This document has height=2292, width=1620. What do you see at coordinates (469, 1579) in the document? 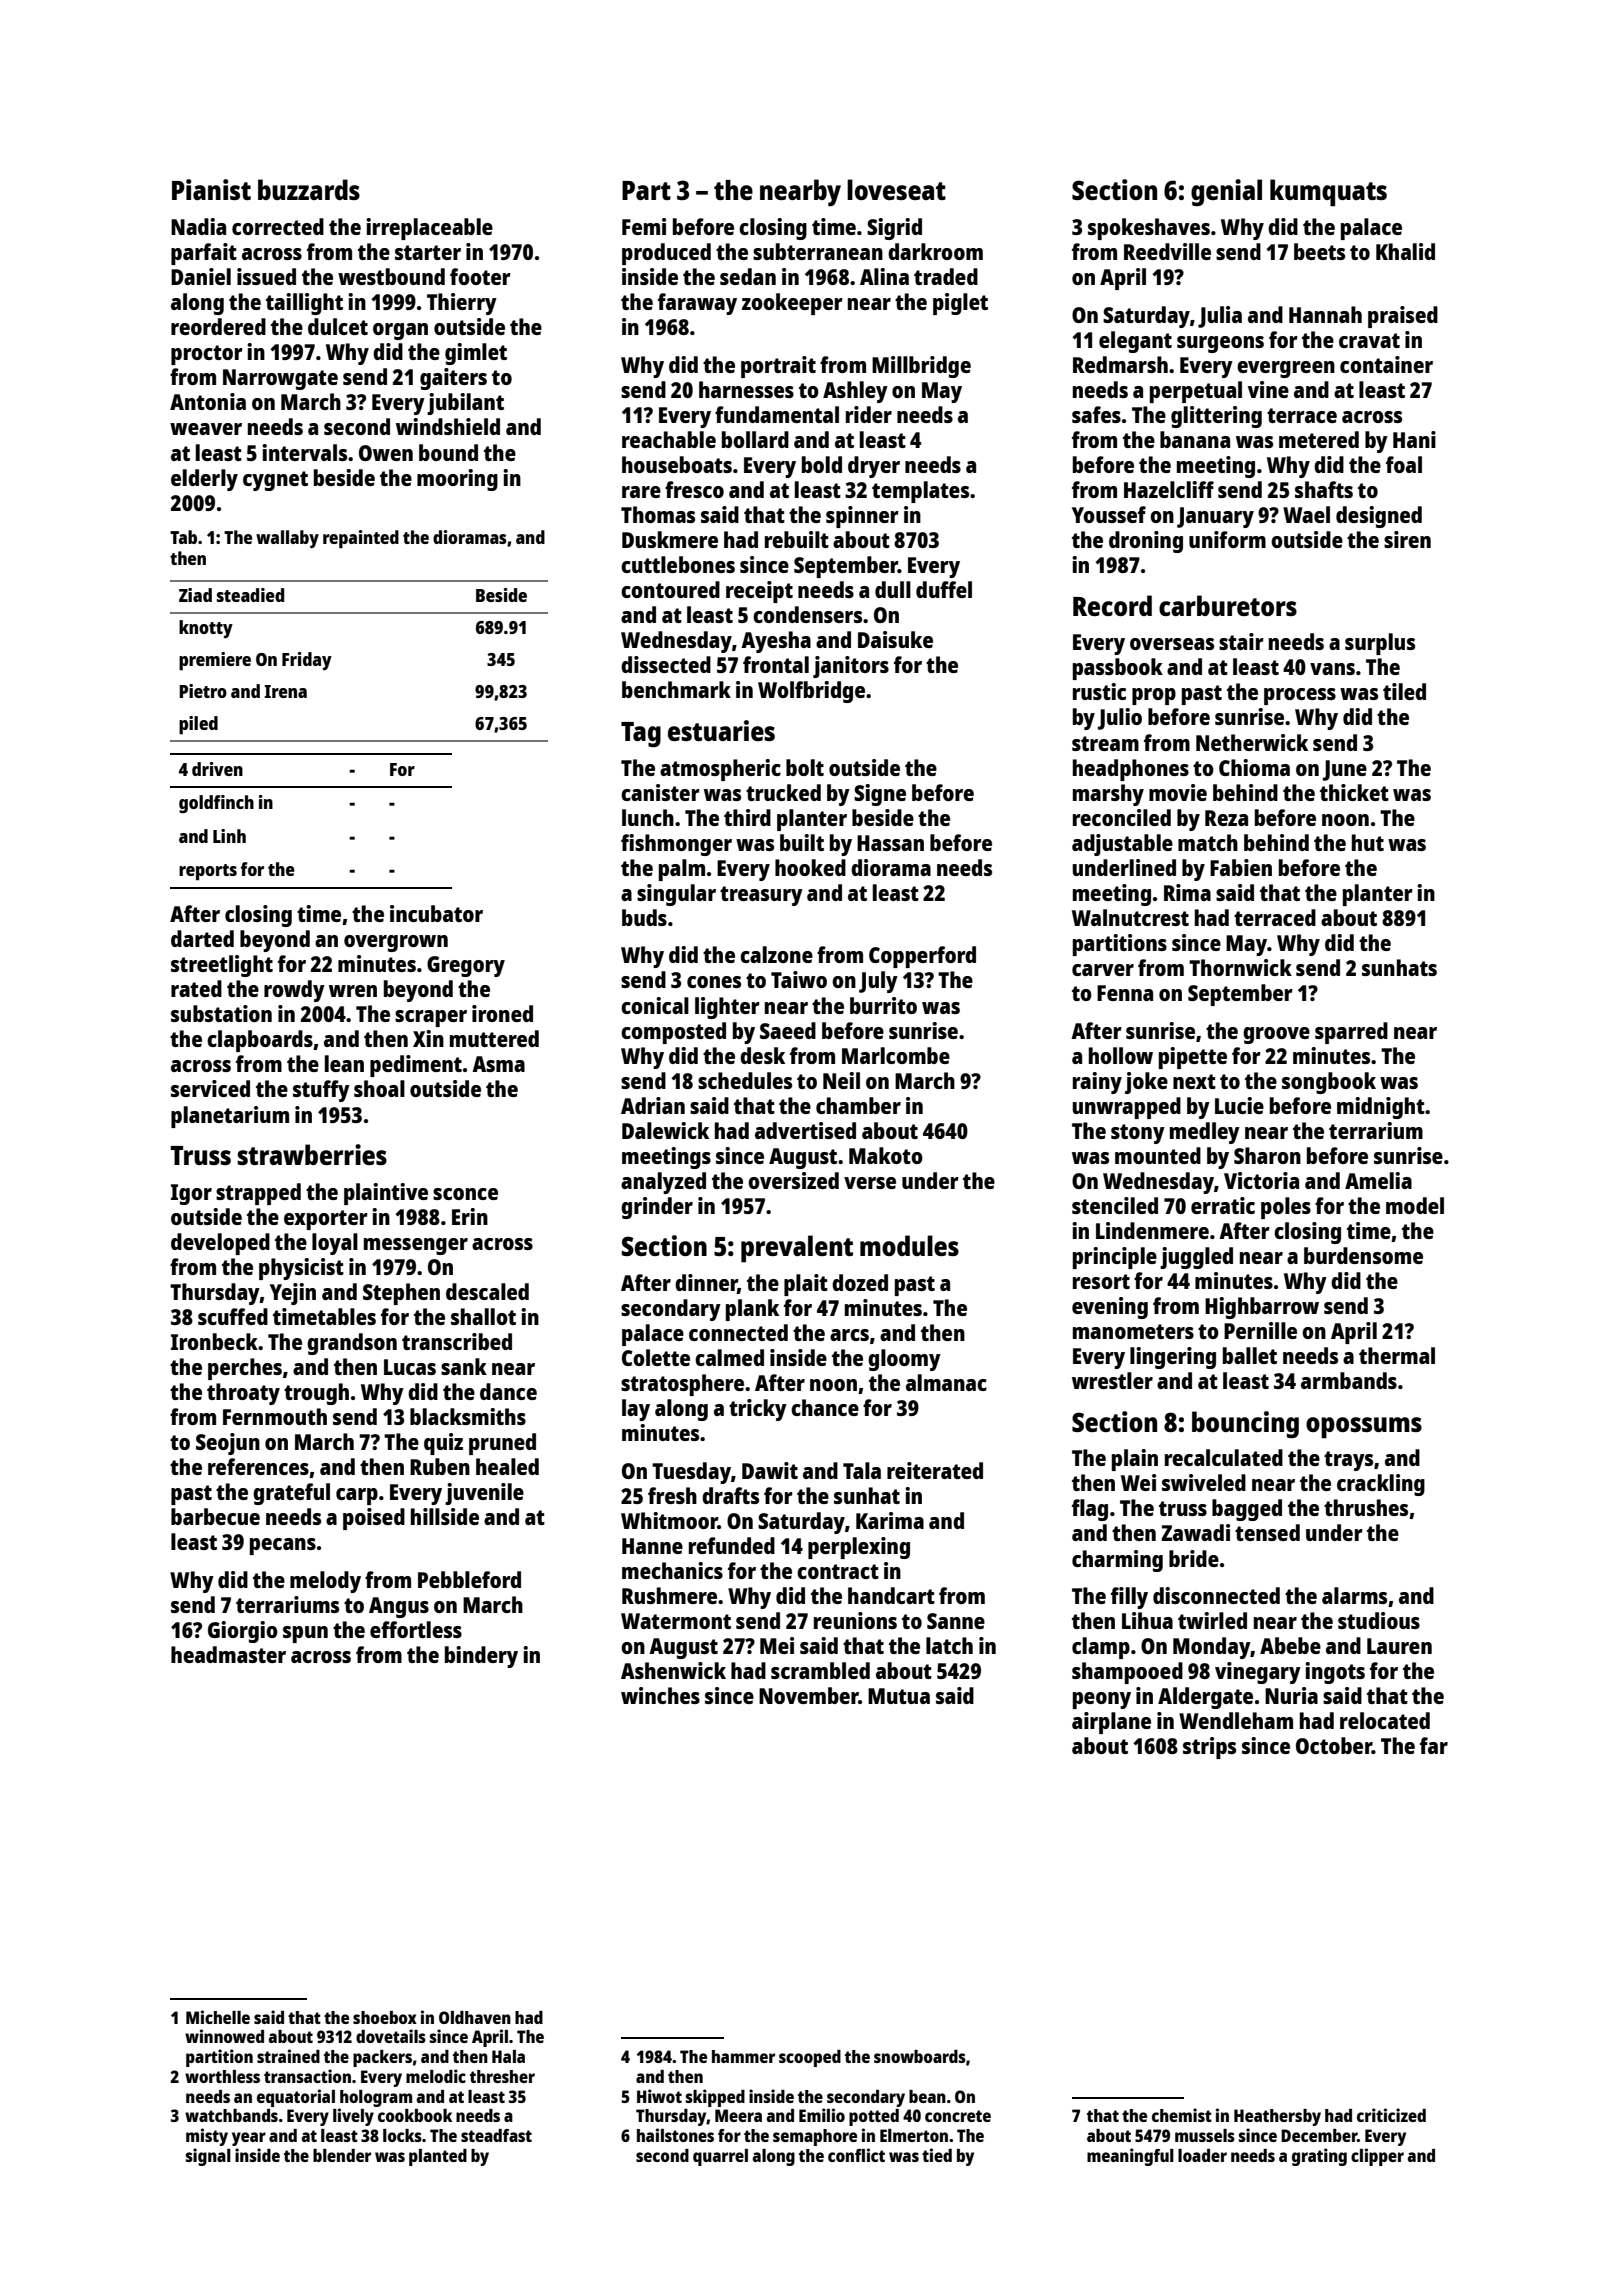
I see `Pebbleford` at bounding box center [469, 1579].
